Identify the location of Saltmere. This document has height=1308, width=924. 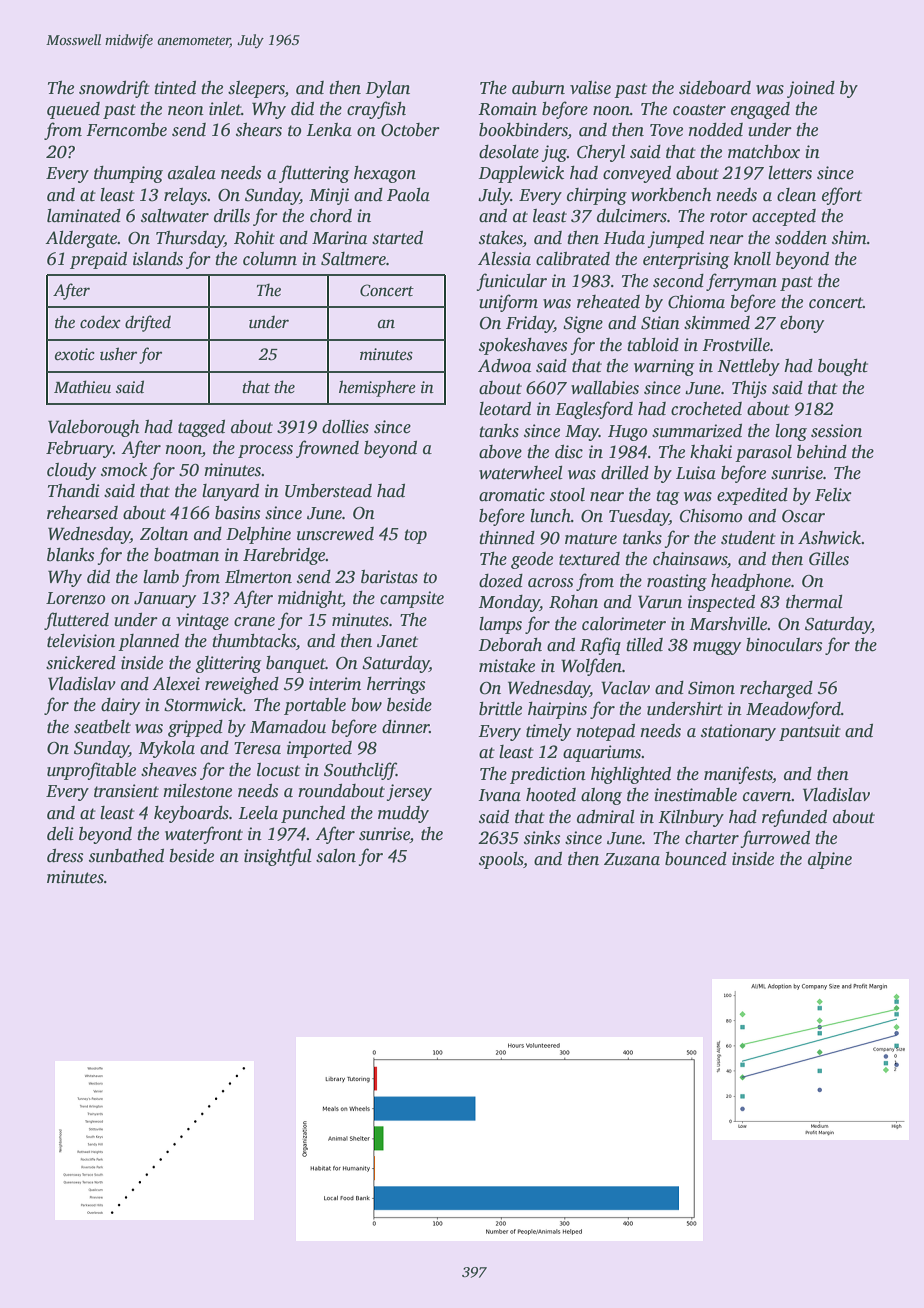
(353, 259).
